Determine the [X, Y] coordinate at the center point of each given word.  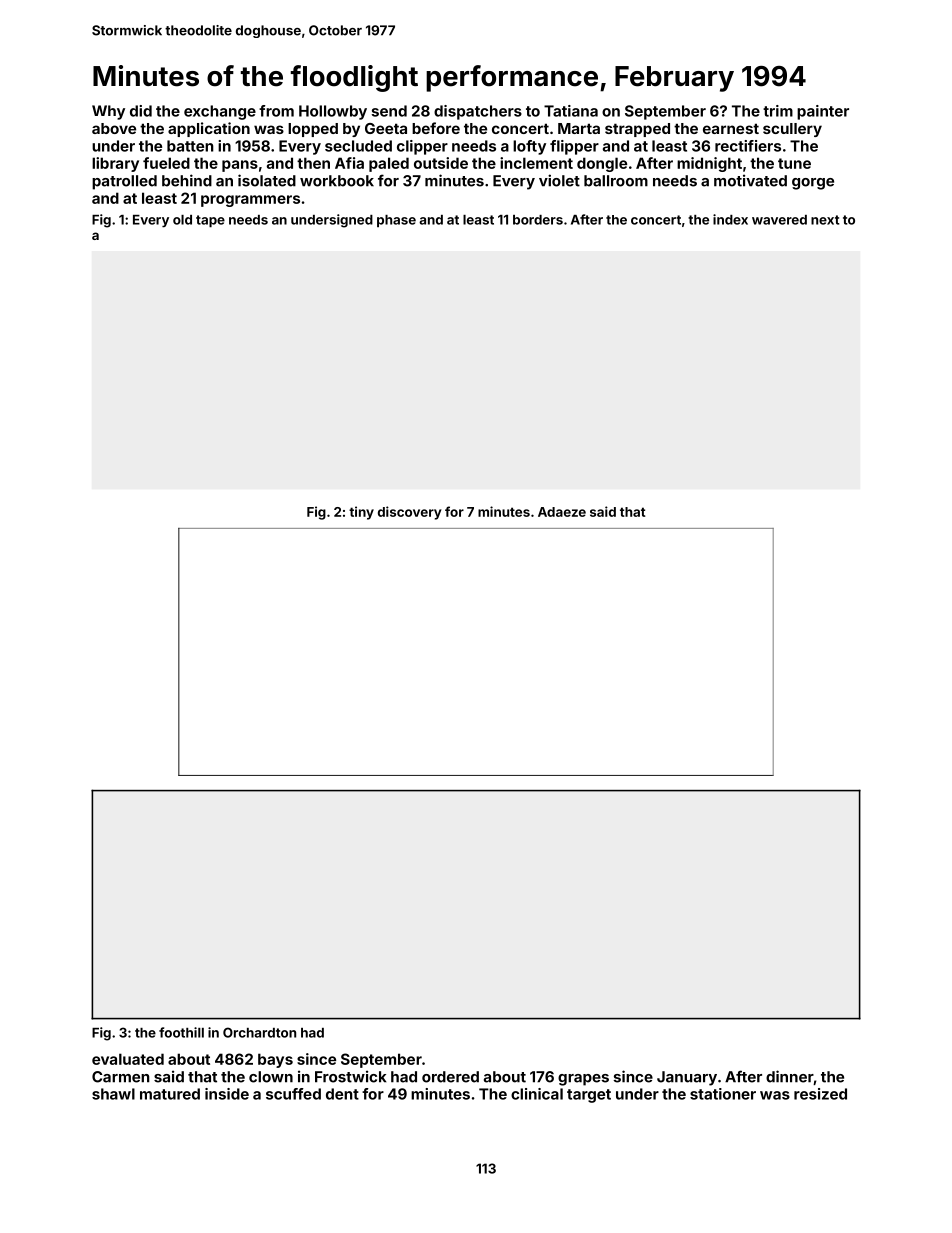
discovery [410, 513]
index [730, 219]
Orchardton [259, 1032]
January [687, 1078]
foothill [181, 1032]
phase [396, 221]
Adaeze [562, 512]
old [182, 220]
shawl [113, 1094]
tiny [361, 513]
